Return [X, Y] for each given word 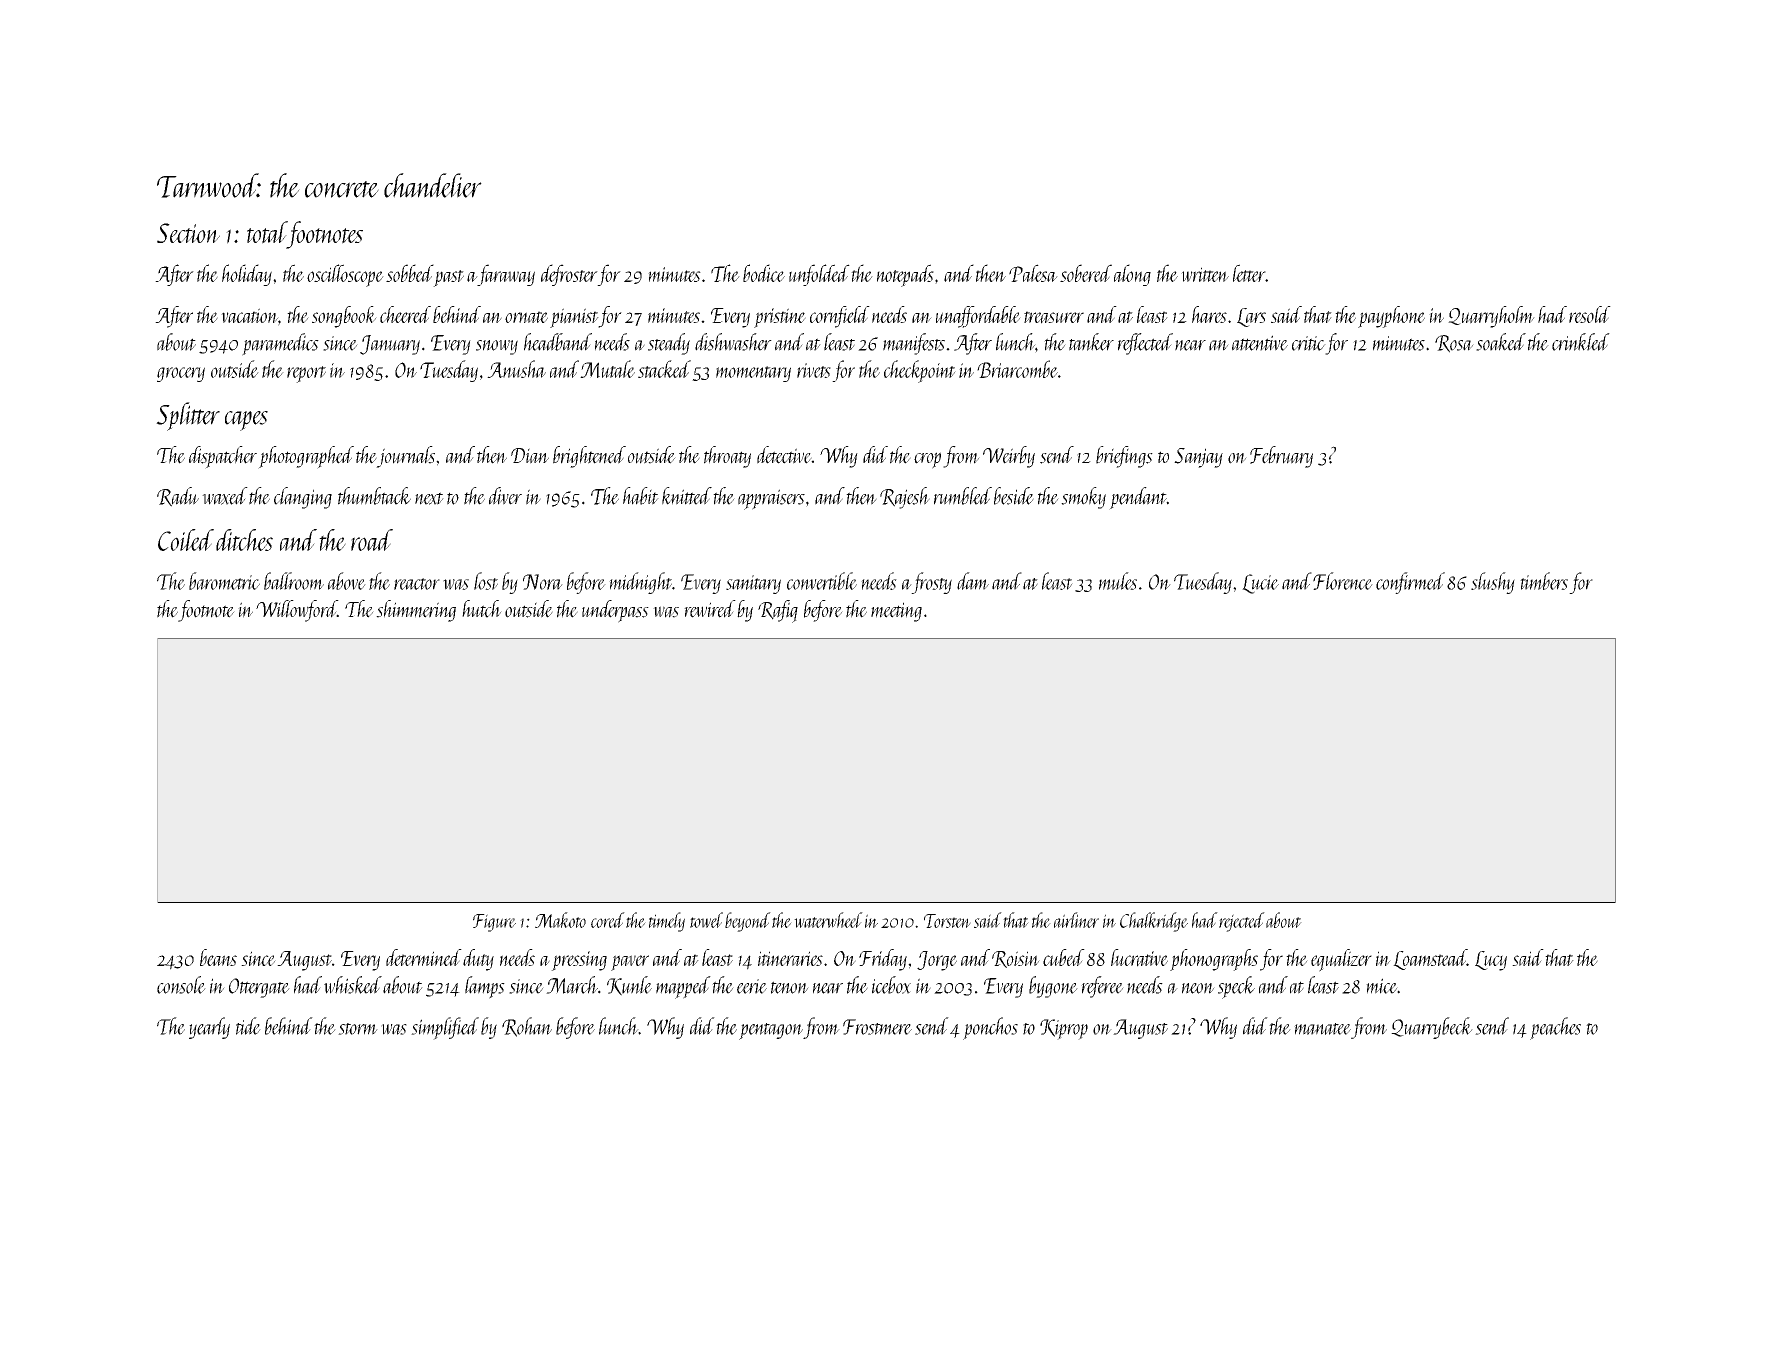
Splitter [188, 416]
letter [1249, 273]
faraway [506, 275]
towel [706, 920]
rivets [814, 370]
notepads [905, 275]
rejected [1242, 922]
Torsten [947, 921]
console [181, 985]
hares [1209, 314]
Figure [494, 923]
